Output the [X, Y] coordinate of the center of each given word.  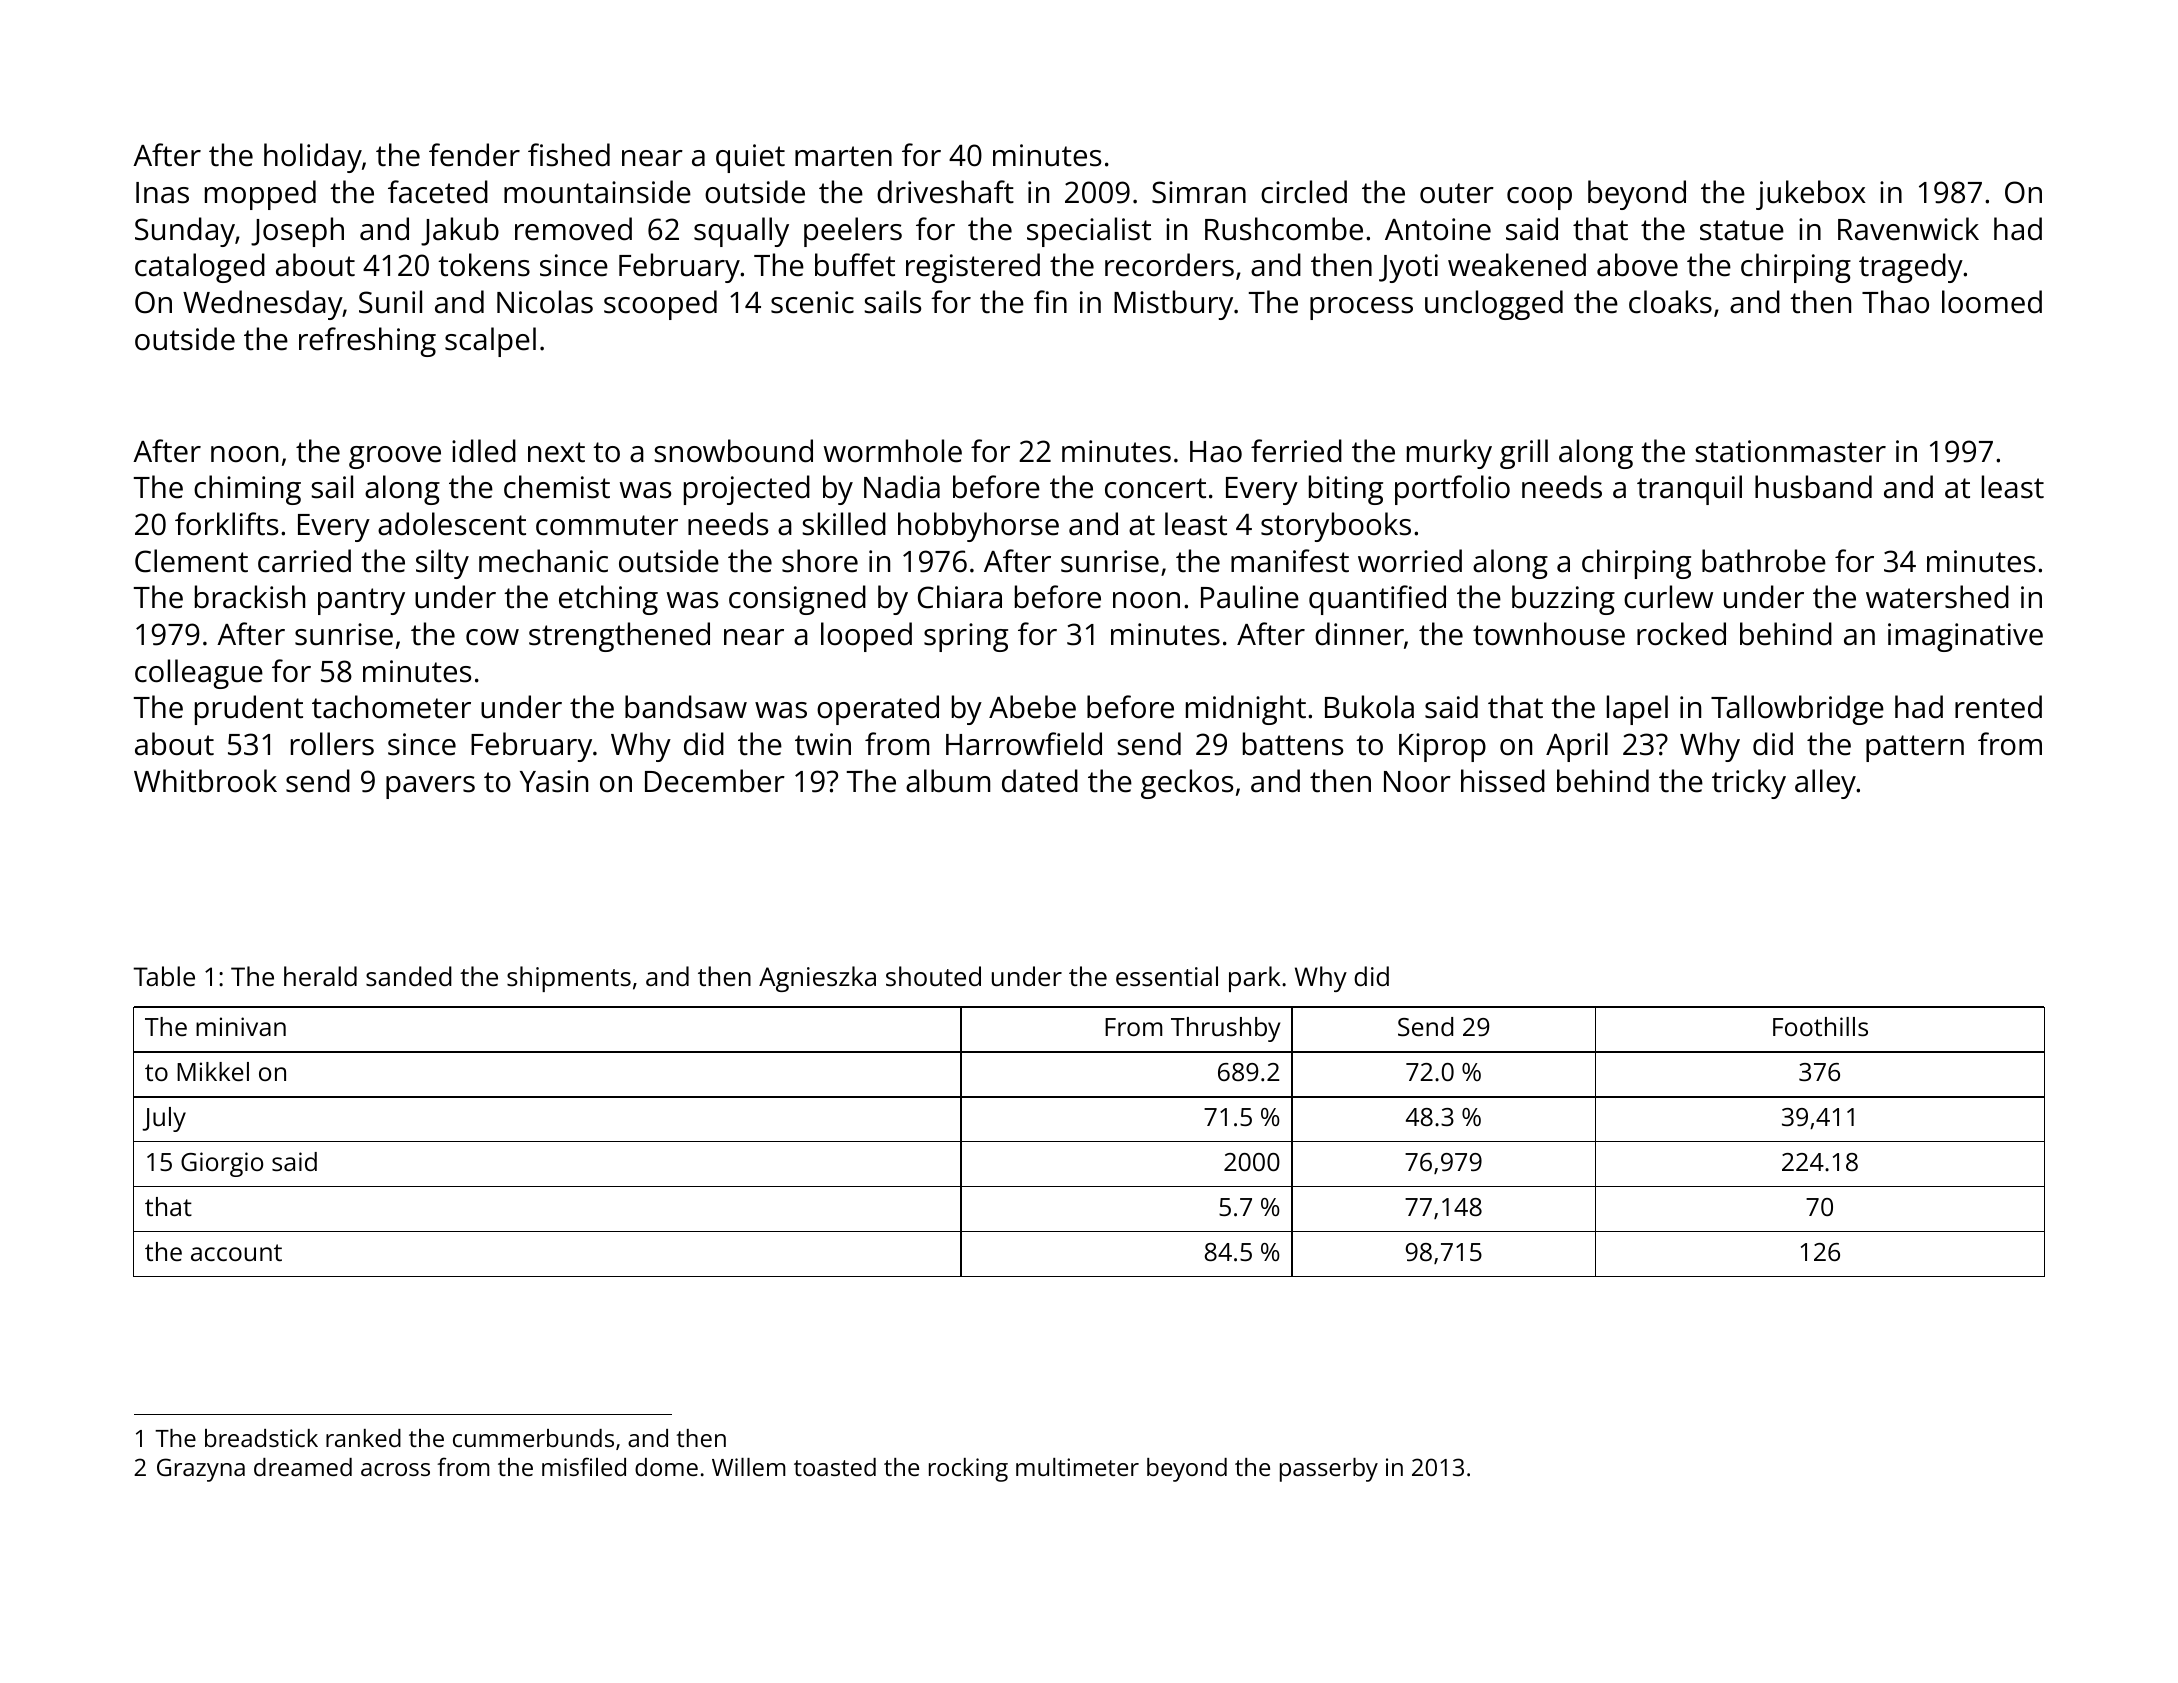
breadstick [261, 1438]
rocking [968, 1470]
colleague [199, 674]
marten [843, 156]
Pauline [1250, 597]
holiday [313, 158]
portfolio [1452, 490]
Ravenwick [1908, 229]
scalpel [490, 342]
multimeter [1077, 1467]
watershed [1937, 597]
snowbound [733, 451]
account [236, 1252]
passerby [1329, 1470]
